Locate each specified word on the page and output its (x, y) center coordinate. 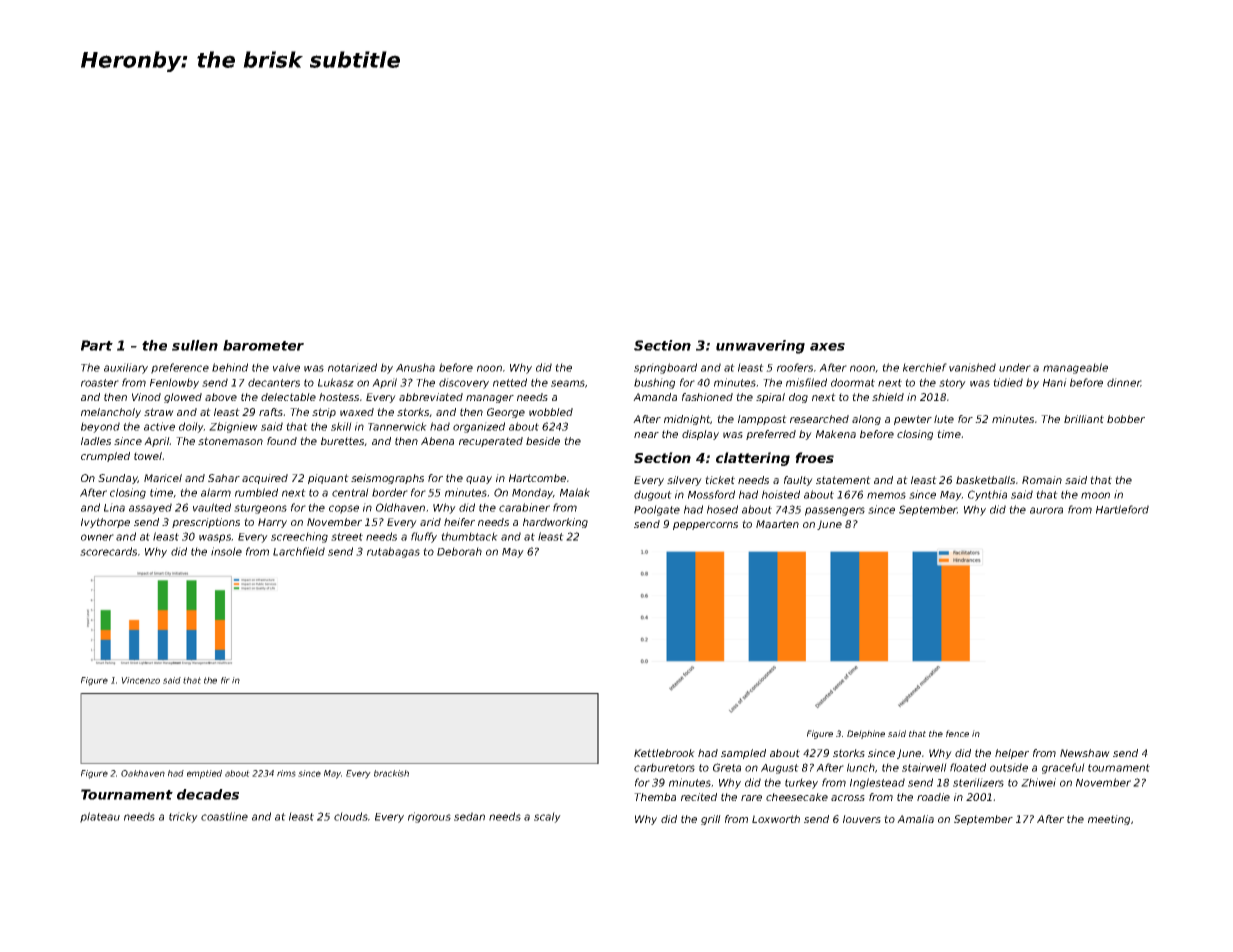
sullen (195, 345)
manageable (1075, 368)
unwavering (760, 347)
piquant (328, 479)
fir (225, 680)
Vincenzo (140, 680)
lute (944, 419)
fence (957, 733)
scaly (547, 817)
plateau (100, 817)
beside (543, 441)
